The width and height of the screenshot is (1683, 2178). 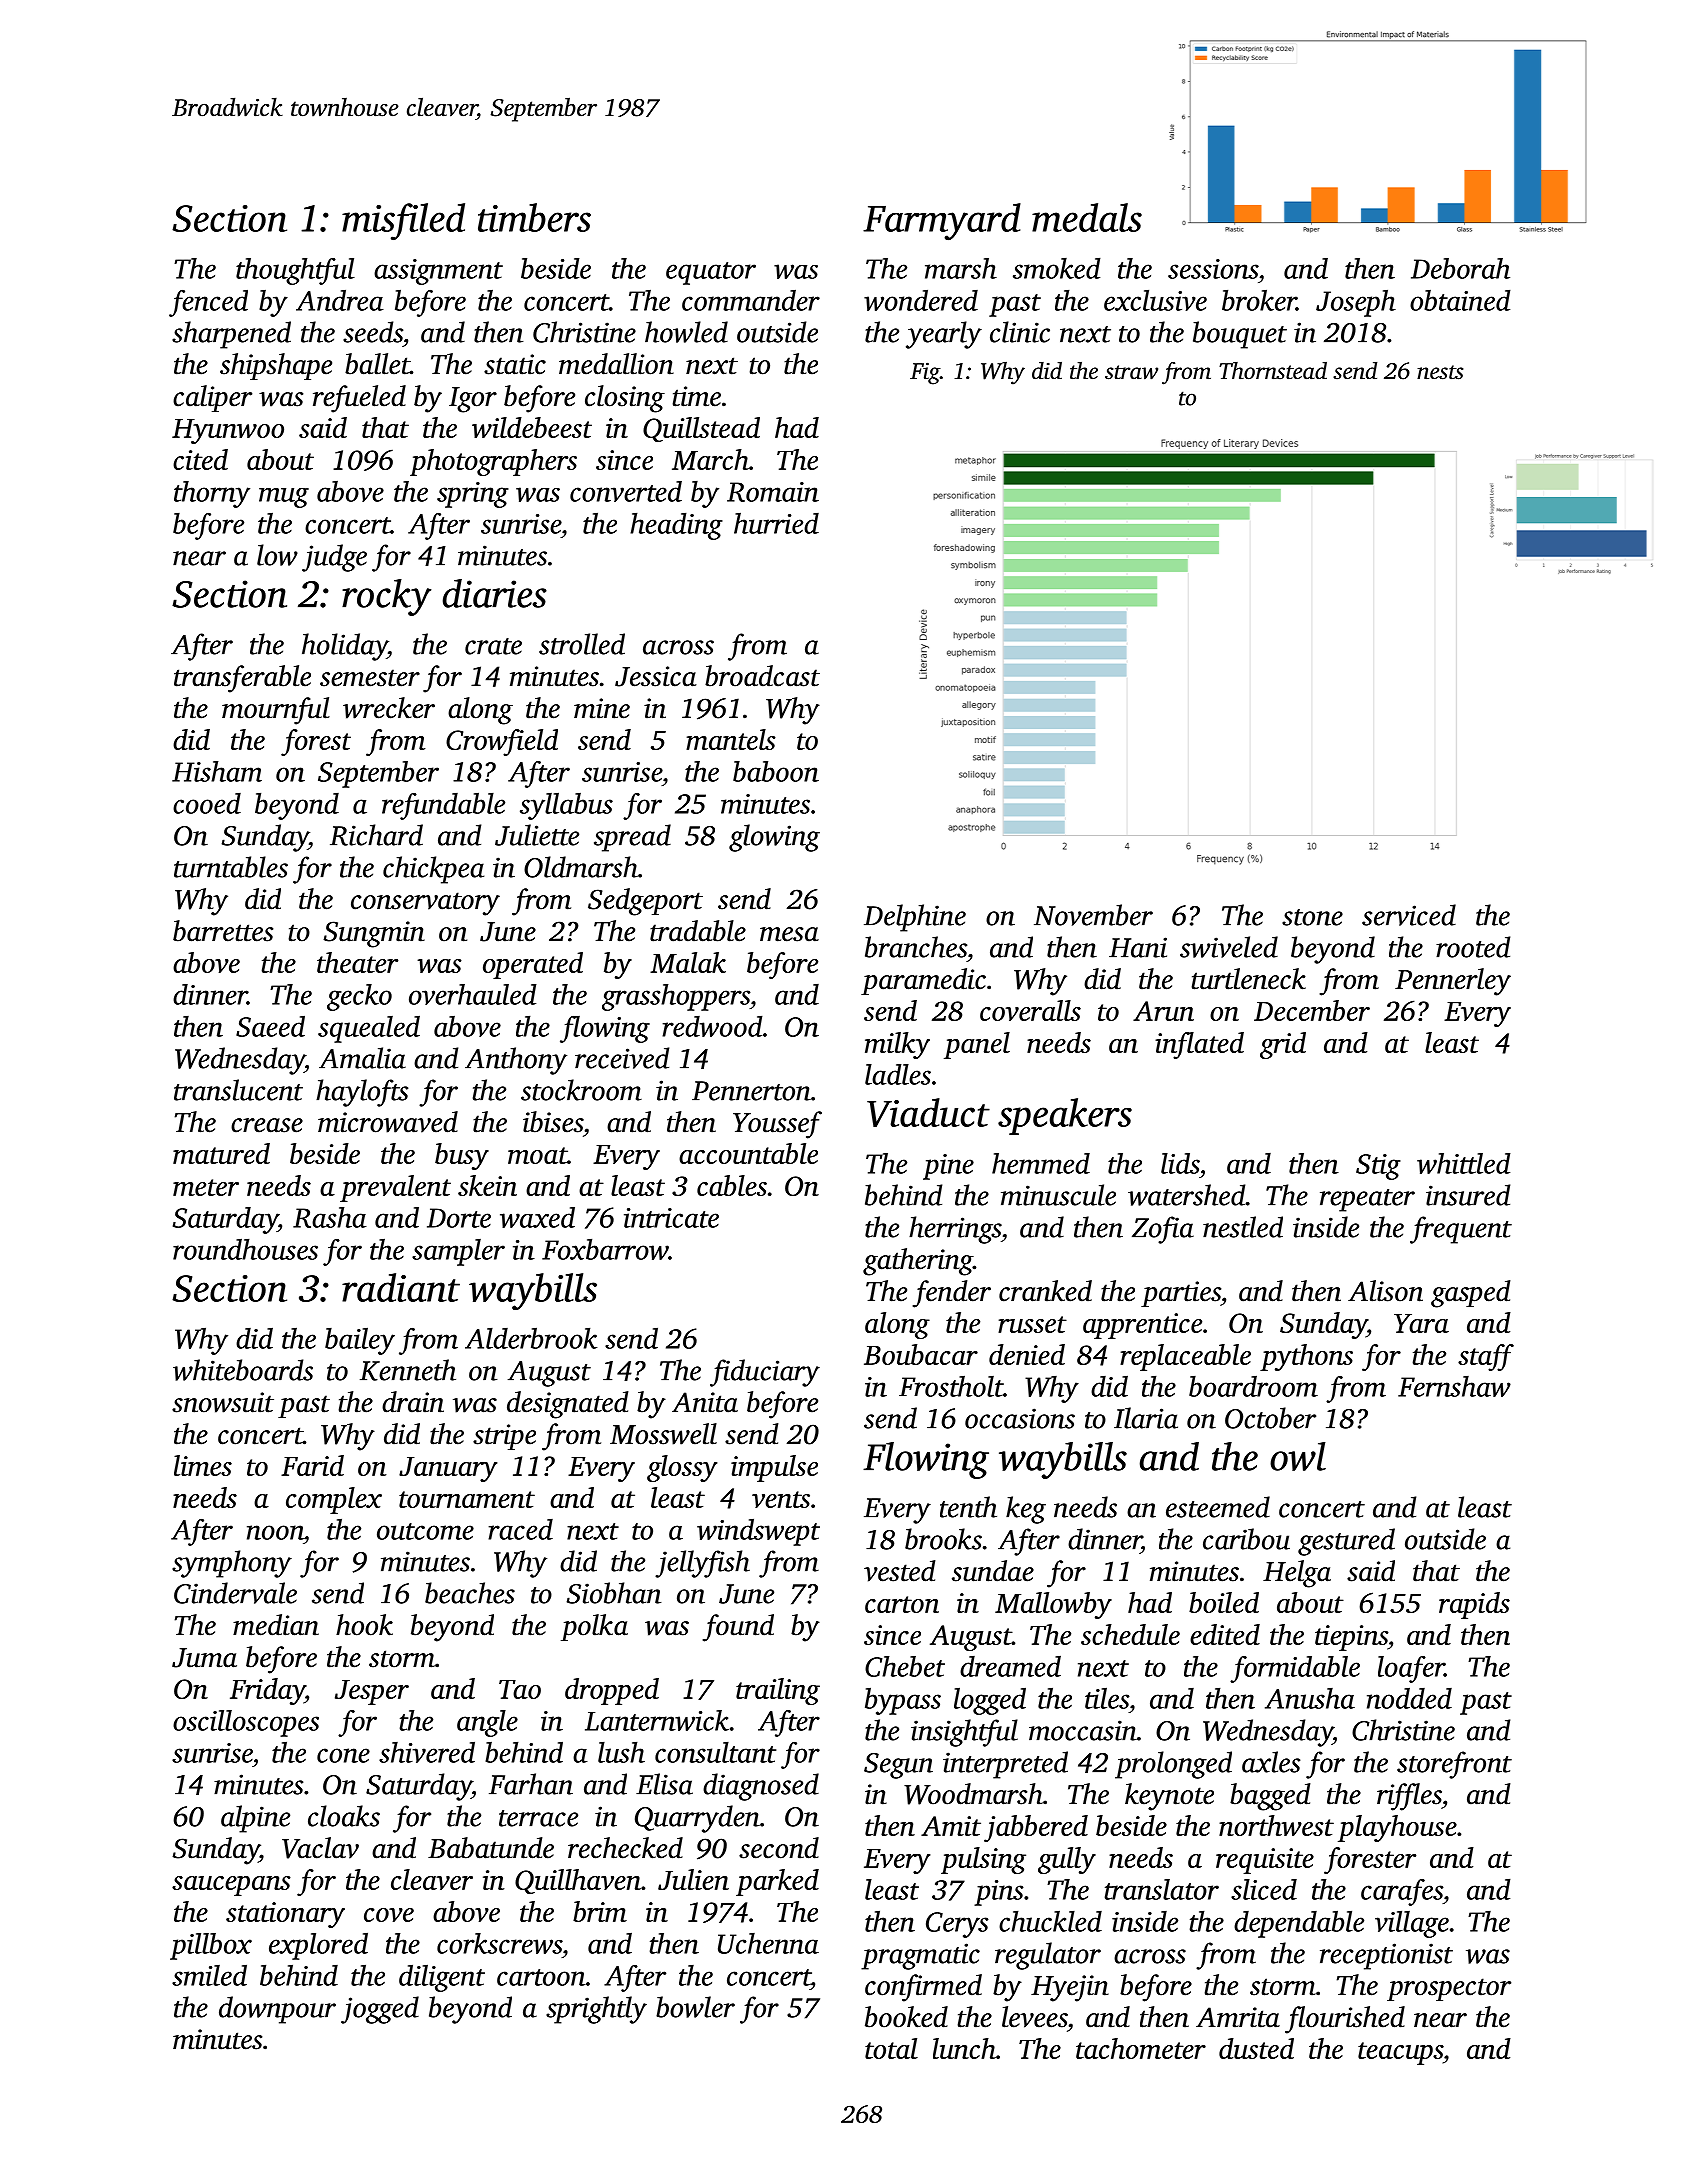 What do you see at coordinates (625, 399) in the screenshot?
I see `closing` at bounding box center [625, 399].
